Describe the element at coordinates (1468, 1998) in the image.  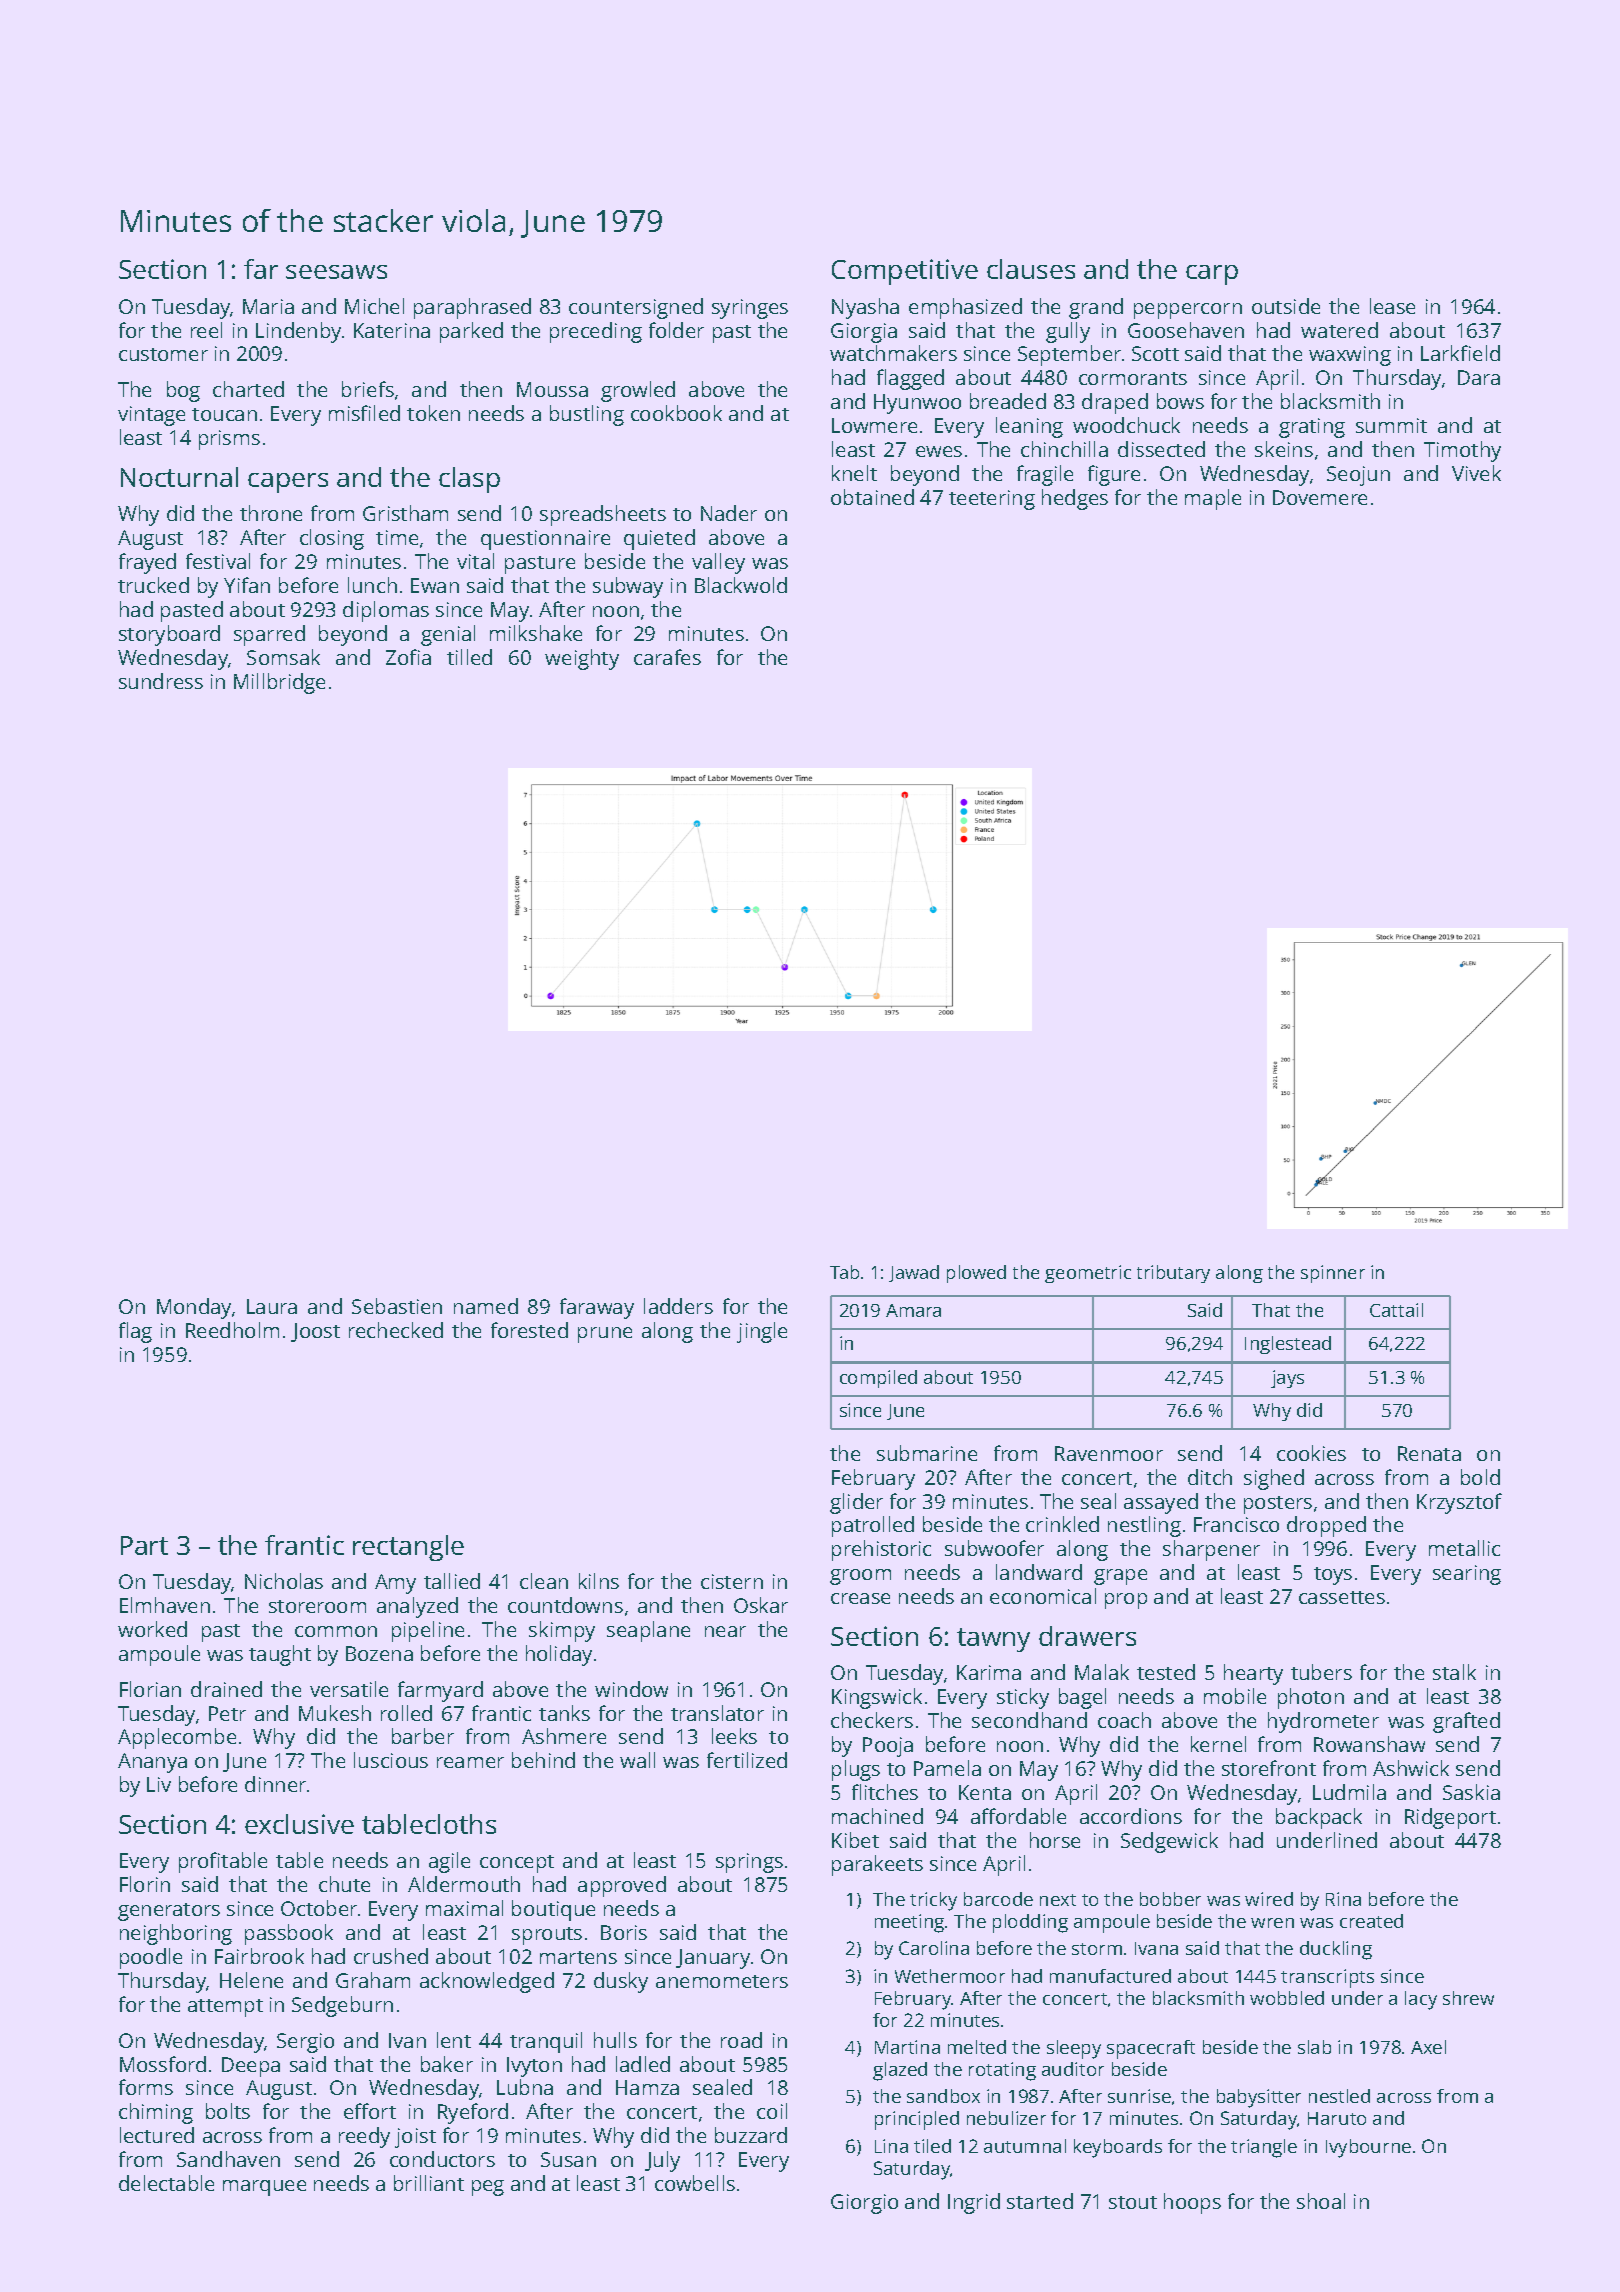
I see `shrew` at that location.
